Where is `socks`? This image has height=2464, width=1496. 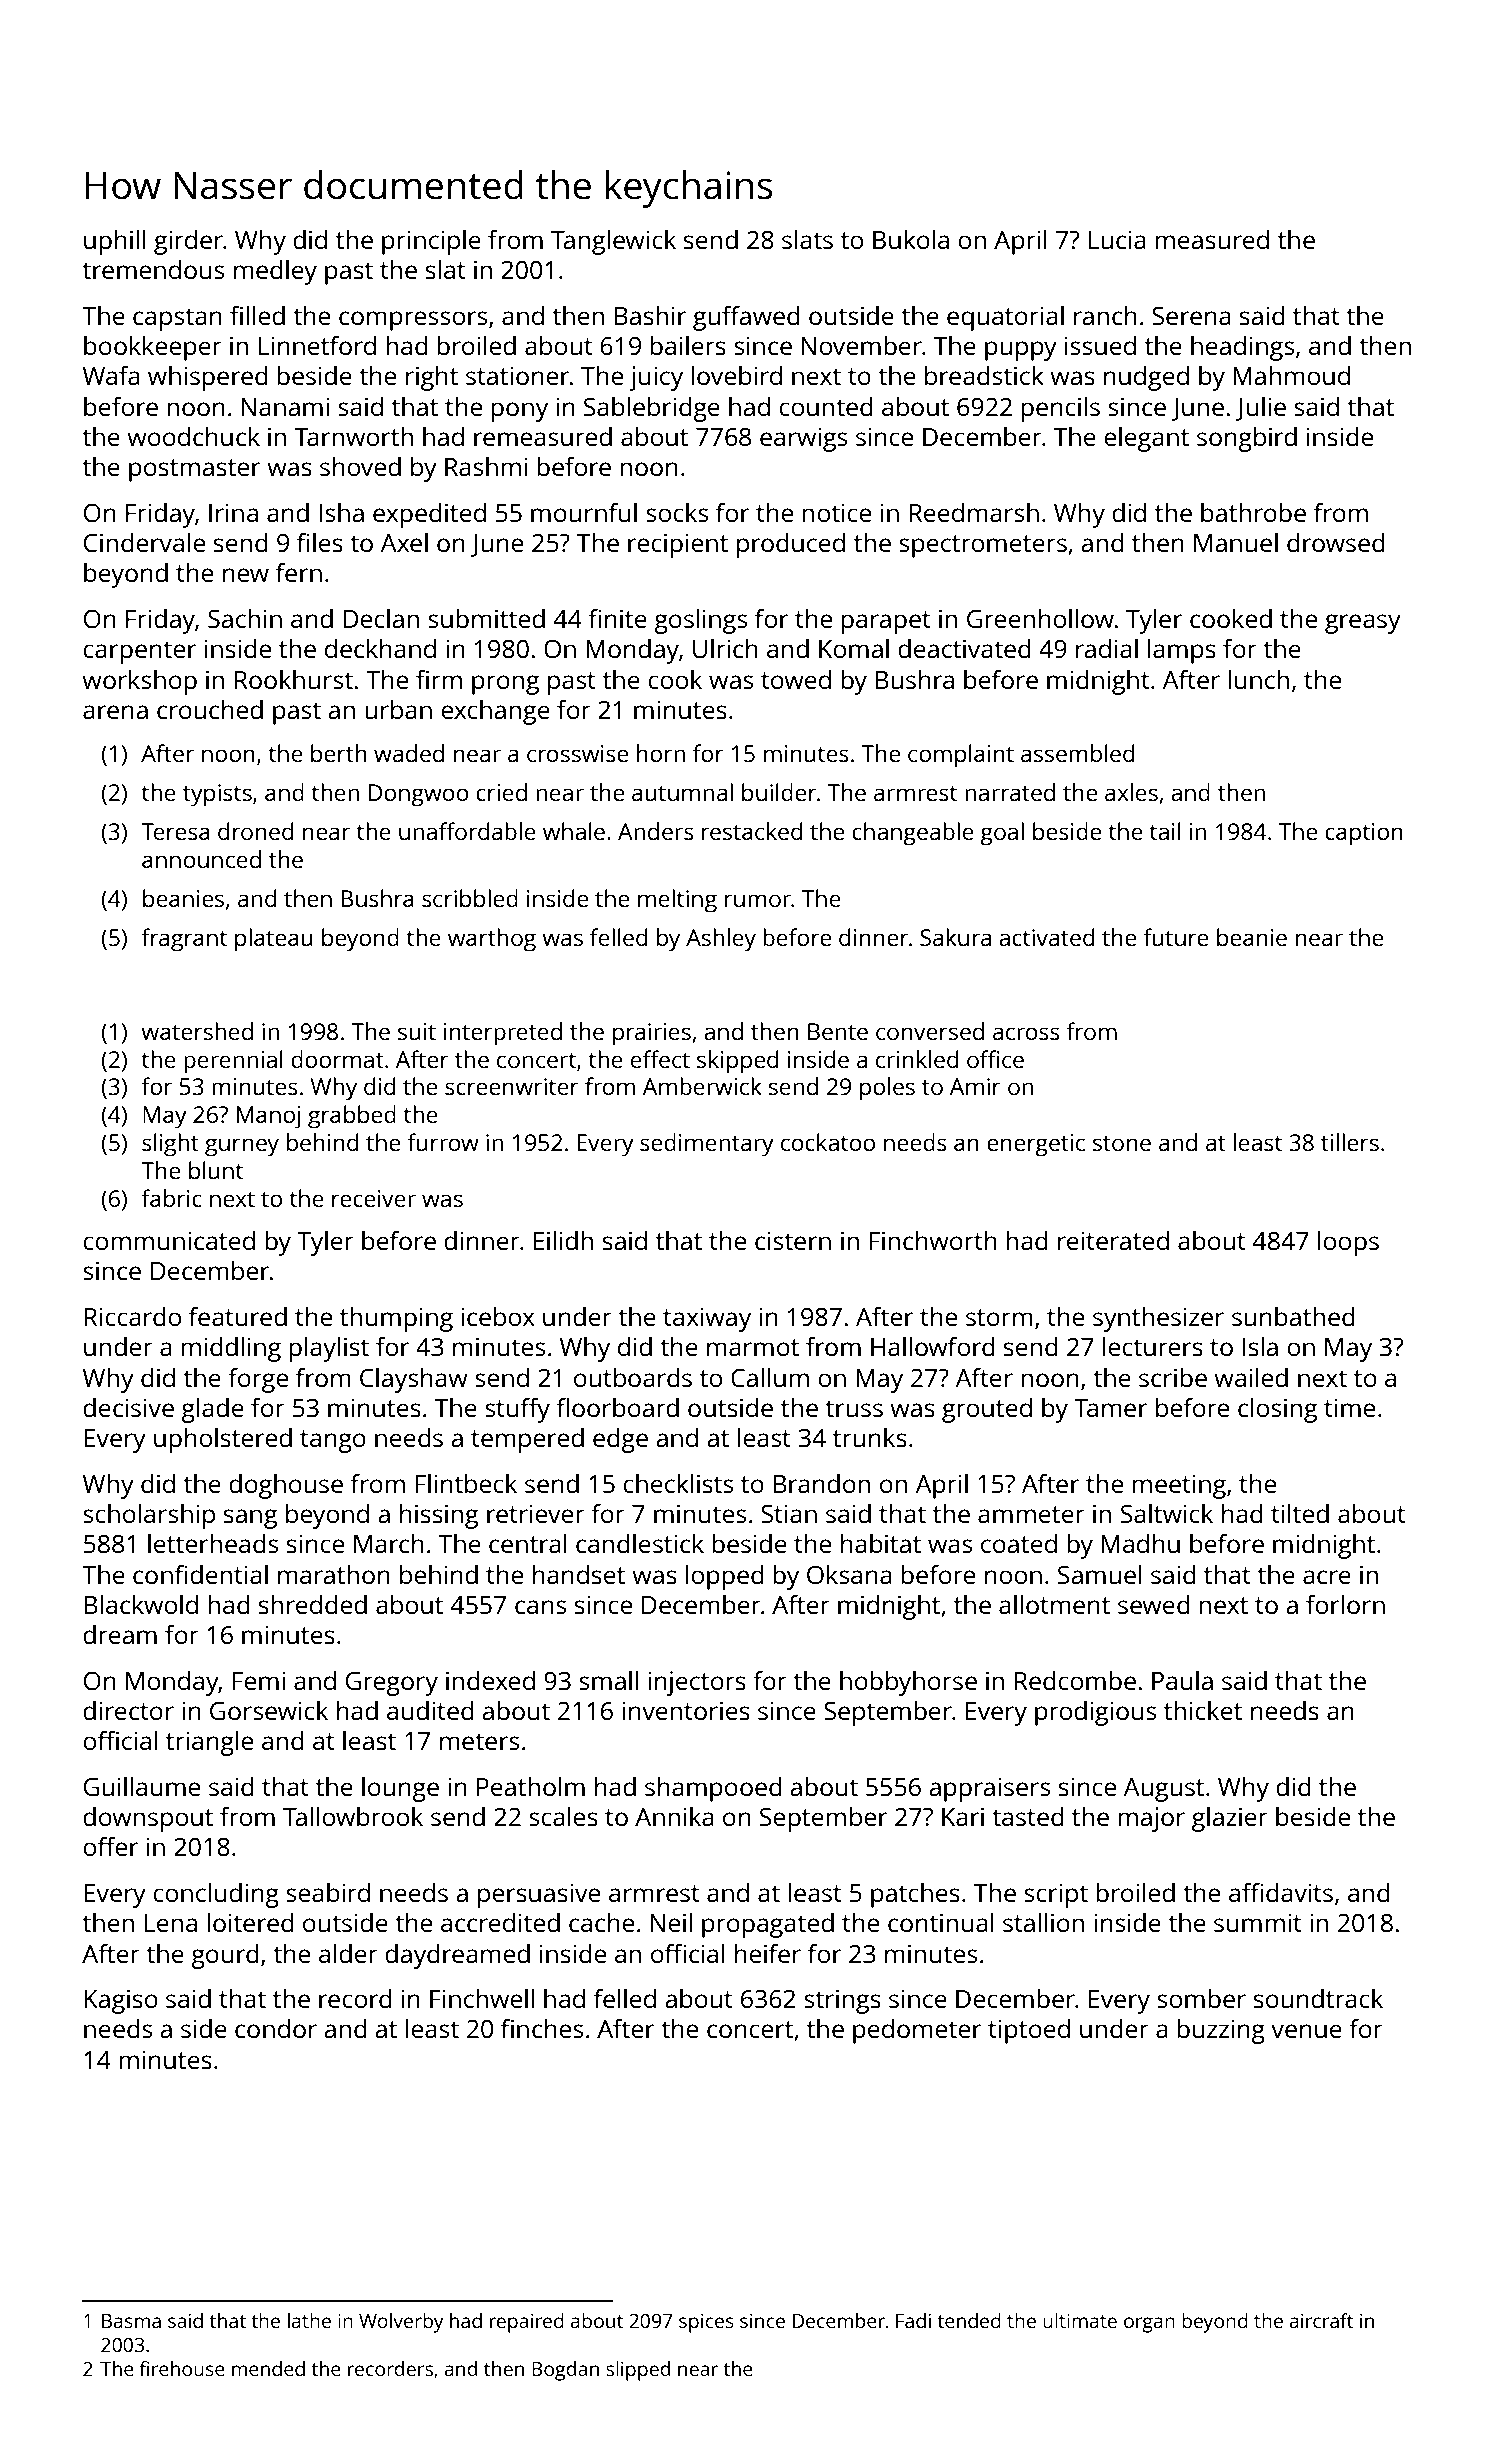
socks is located at coordinates (677, 512).
